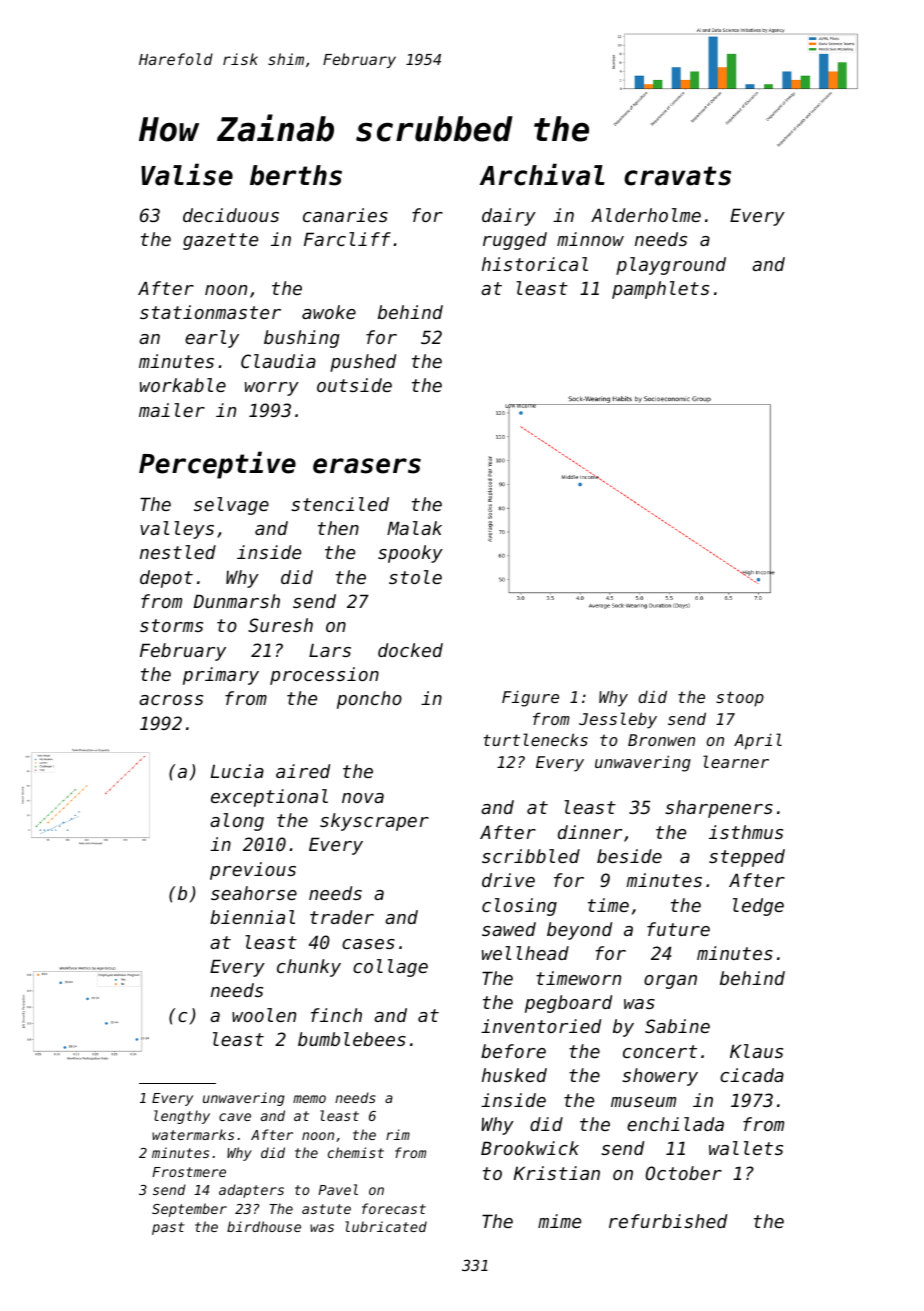 The width and height of the screenshot is (924, 1311). Describe the element at coordinates (677, 176) in the screenshot. I see `cravats` at that location.
